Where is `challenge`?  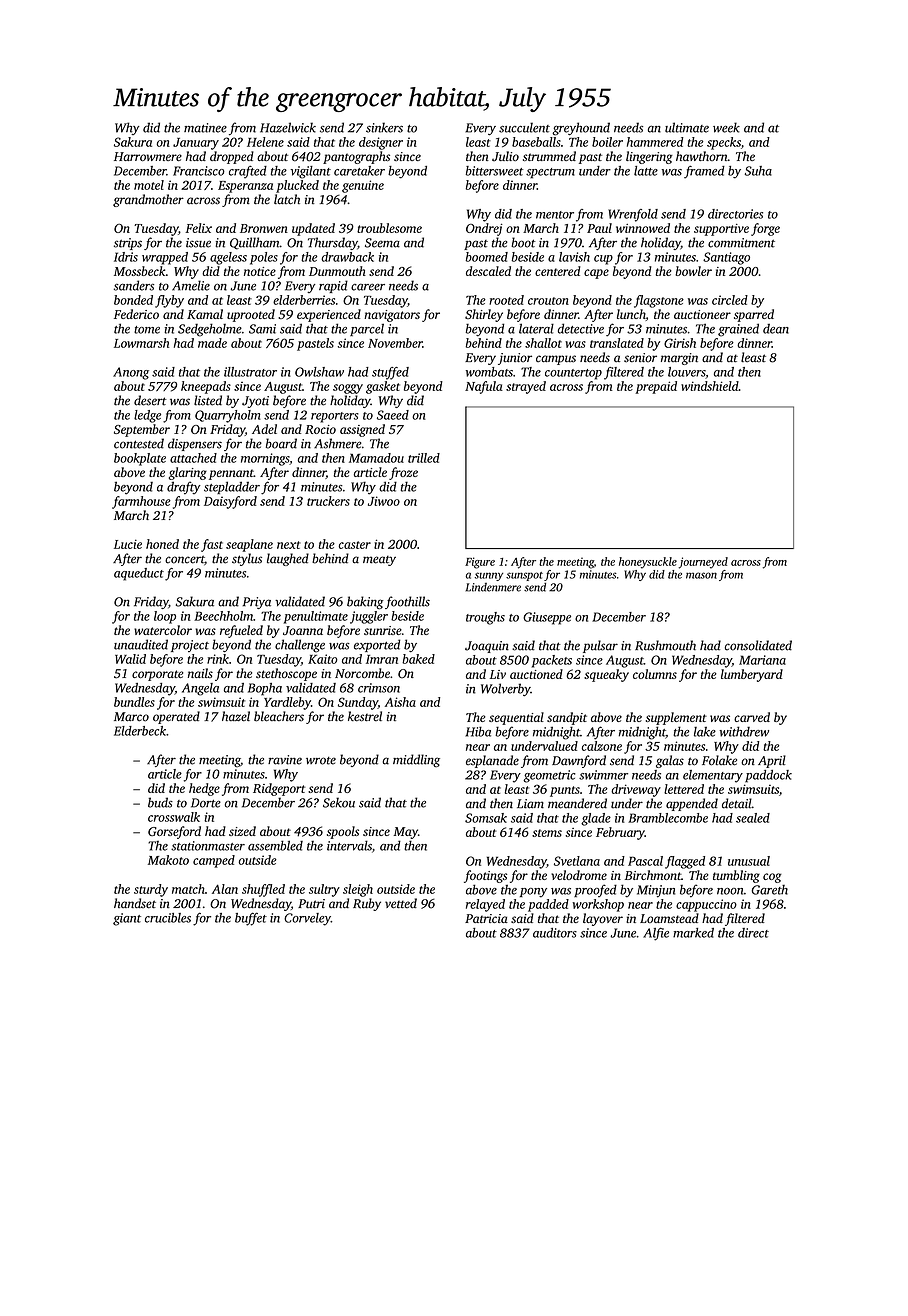 challenge is located at coordinates (300, 646).
